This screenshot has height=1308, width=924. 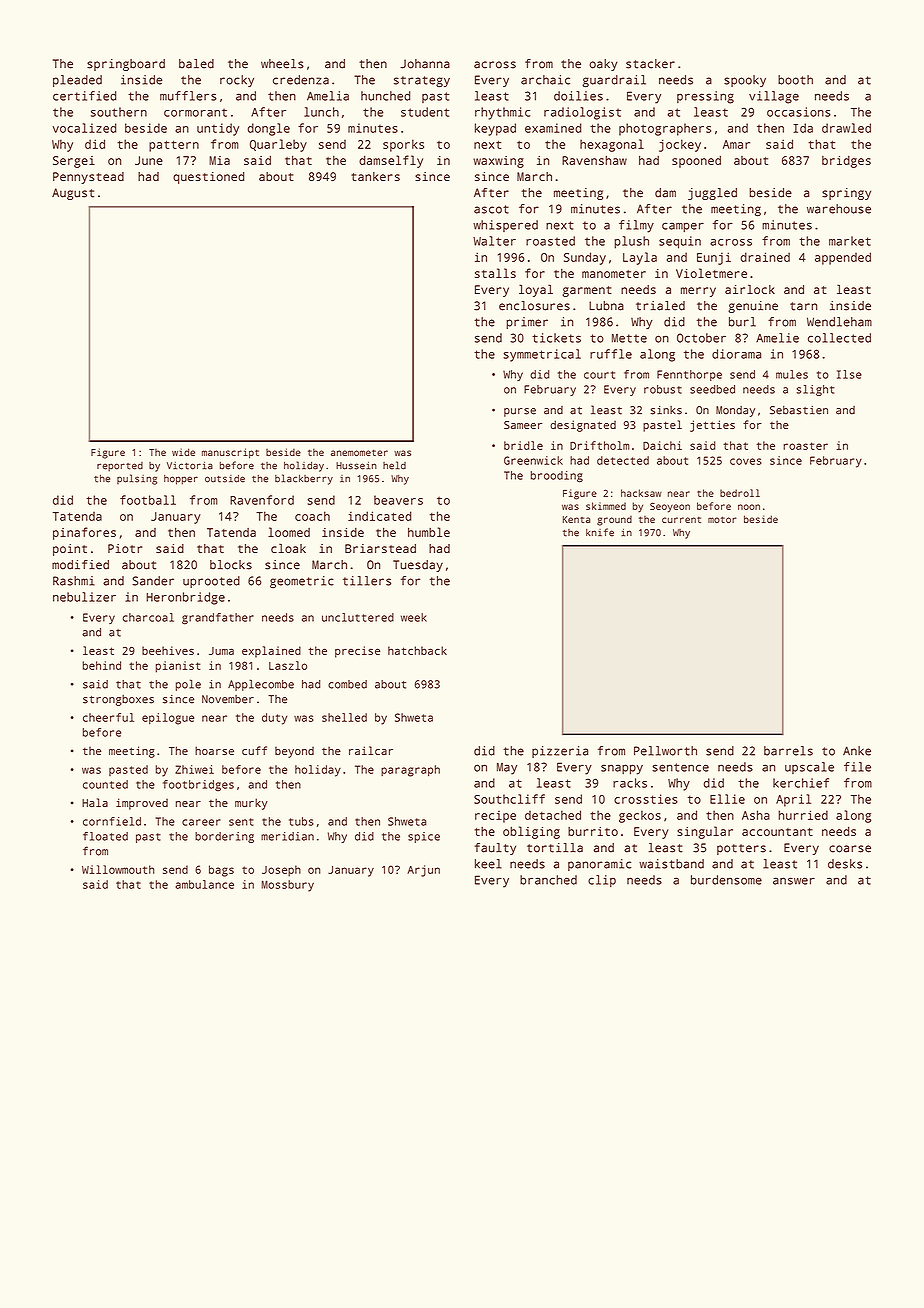 I want to click on baled, so click(x=196, y=64).
